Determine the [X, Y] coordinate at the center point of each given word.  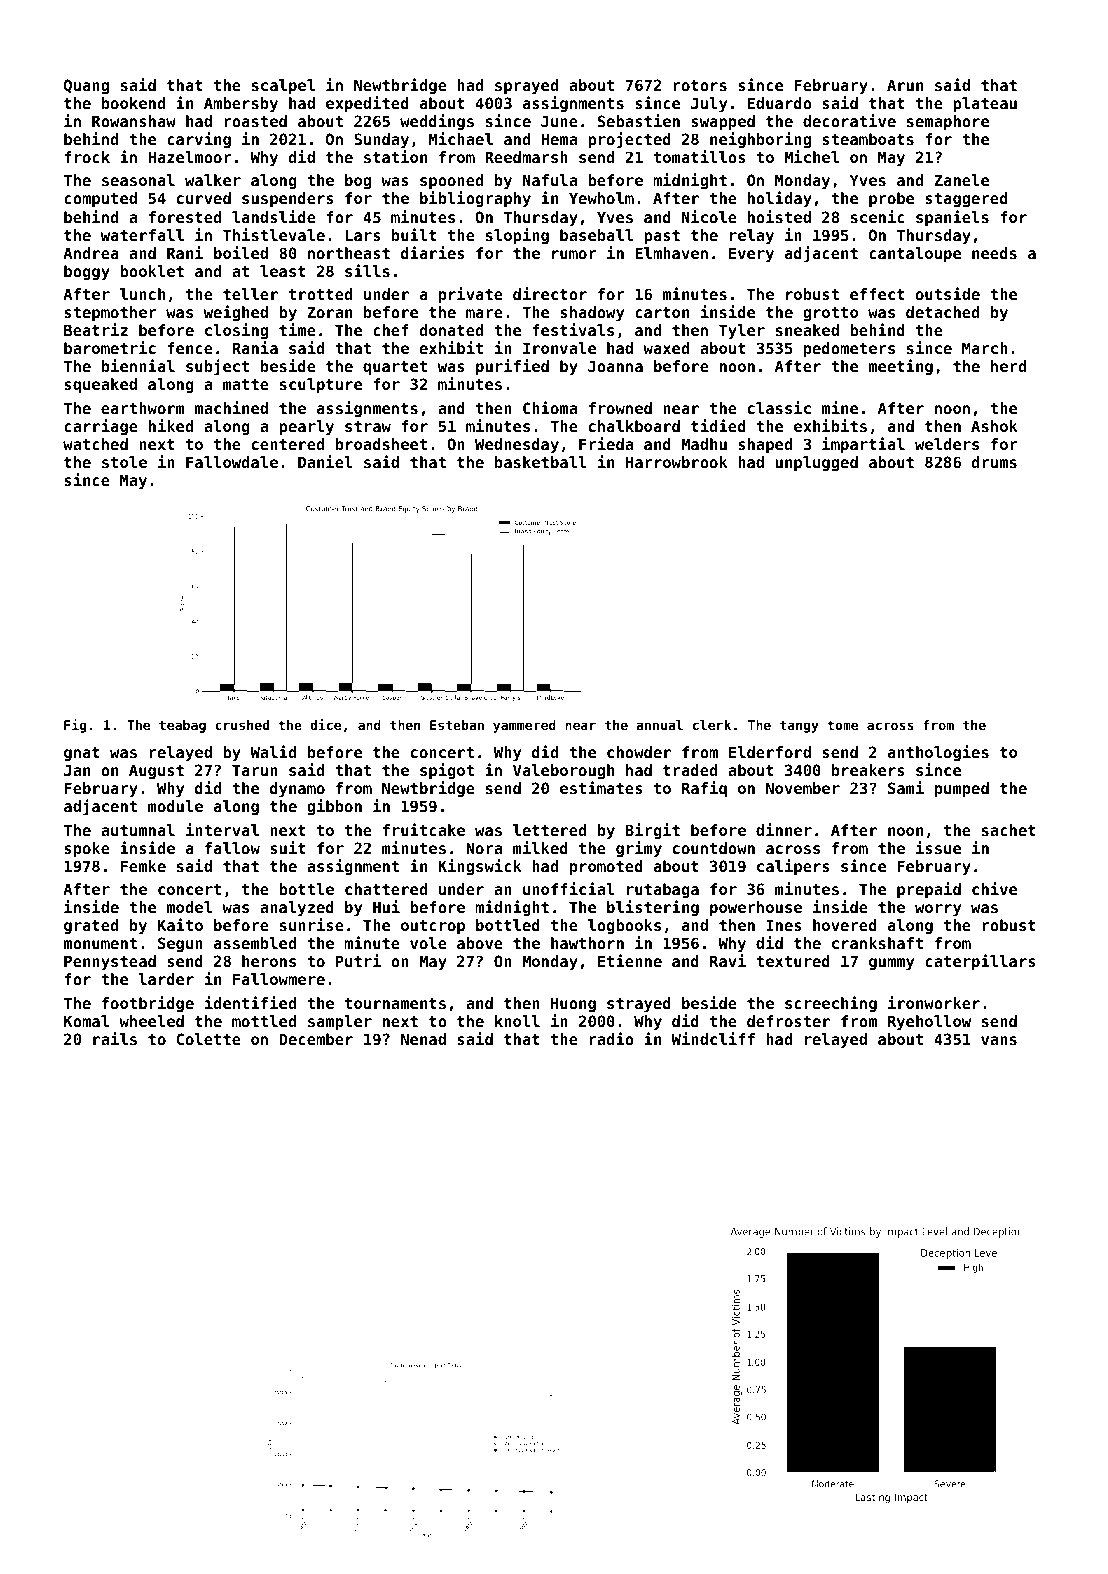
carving [199, 140]
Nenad [423, 1039]
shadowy [592, 313]
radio [611, 1038]
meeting [901, 367]
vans [999, 1040]
